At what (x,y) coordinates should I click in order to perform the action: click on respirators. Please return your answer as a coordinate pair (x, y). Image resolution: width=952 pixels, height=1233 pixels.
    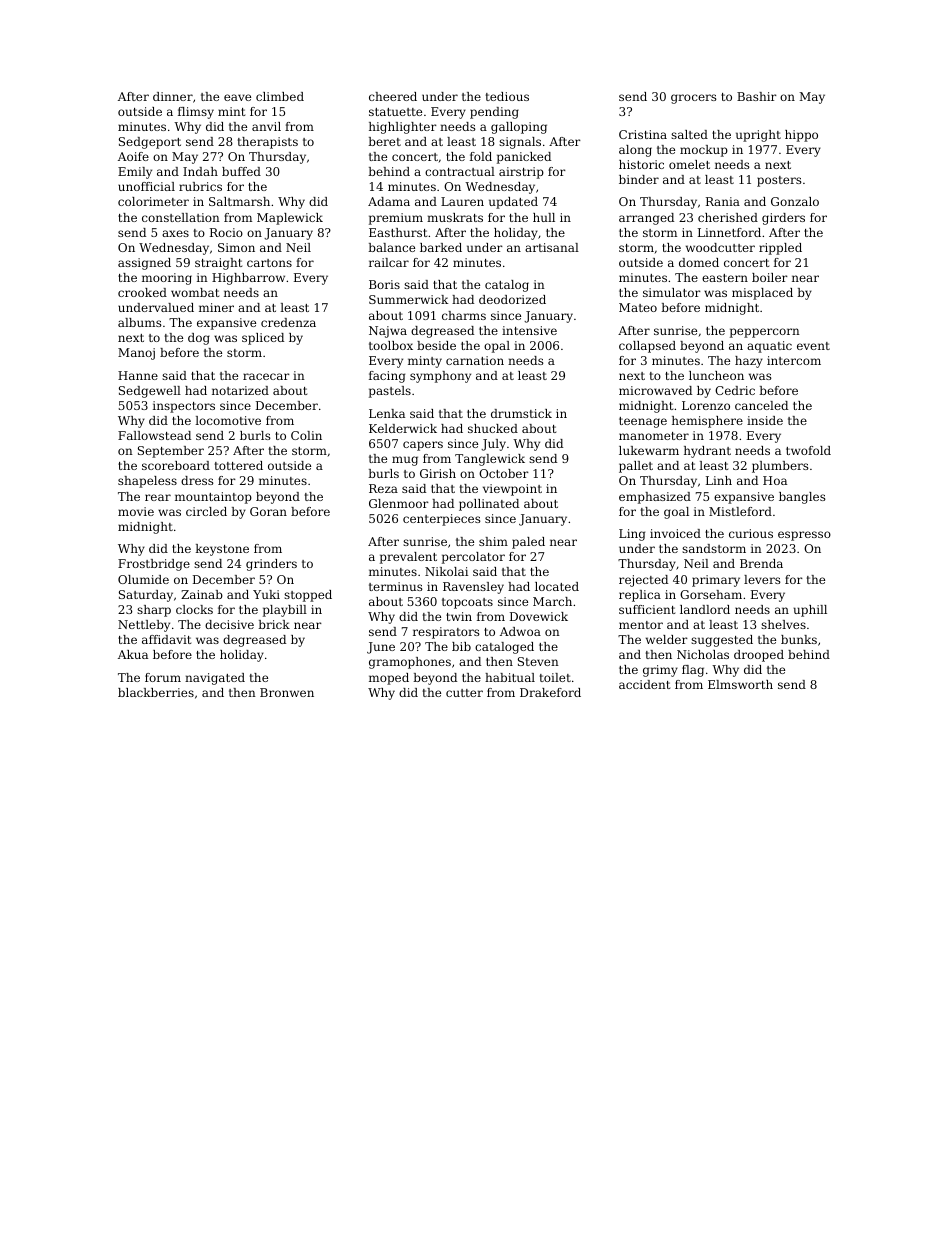
    Looking at the image, I should click on (446, 633).
